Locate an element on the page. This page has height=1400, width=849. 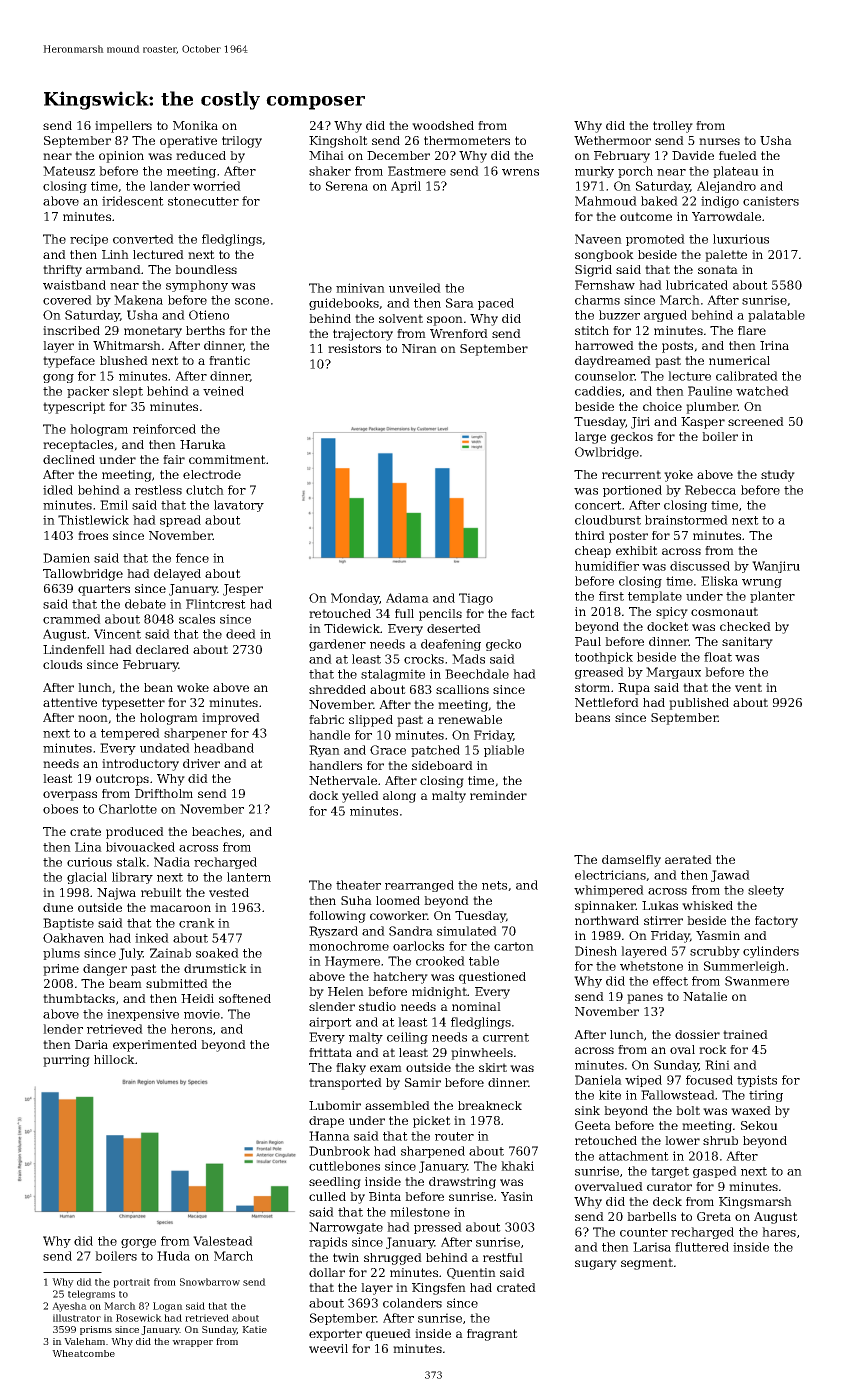
frantic is located at coordinates (229, 360).
